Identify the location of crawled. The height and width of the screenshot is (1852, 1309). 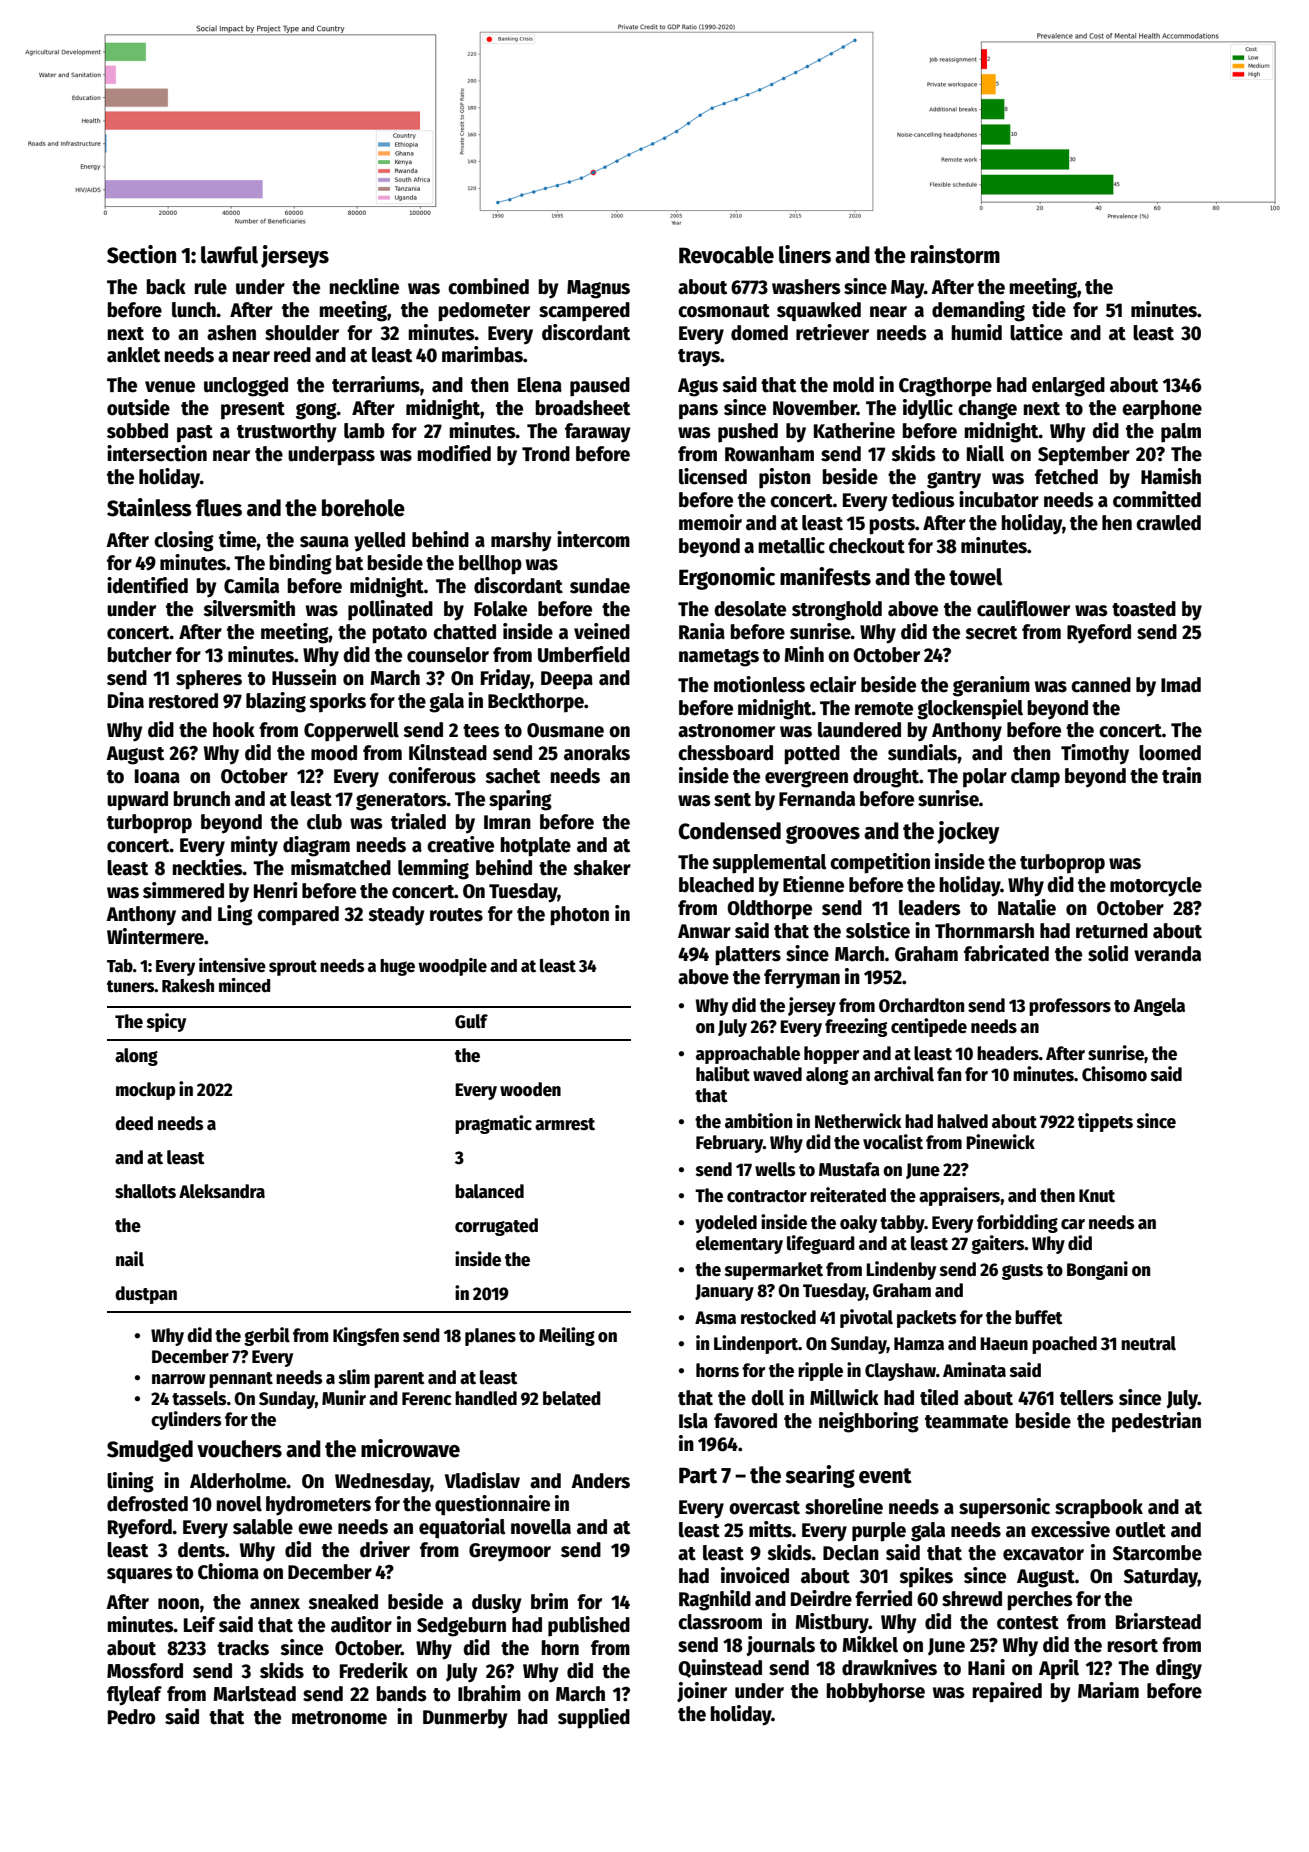
(1168, 523).
